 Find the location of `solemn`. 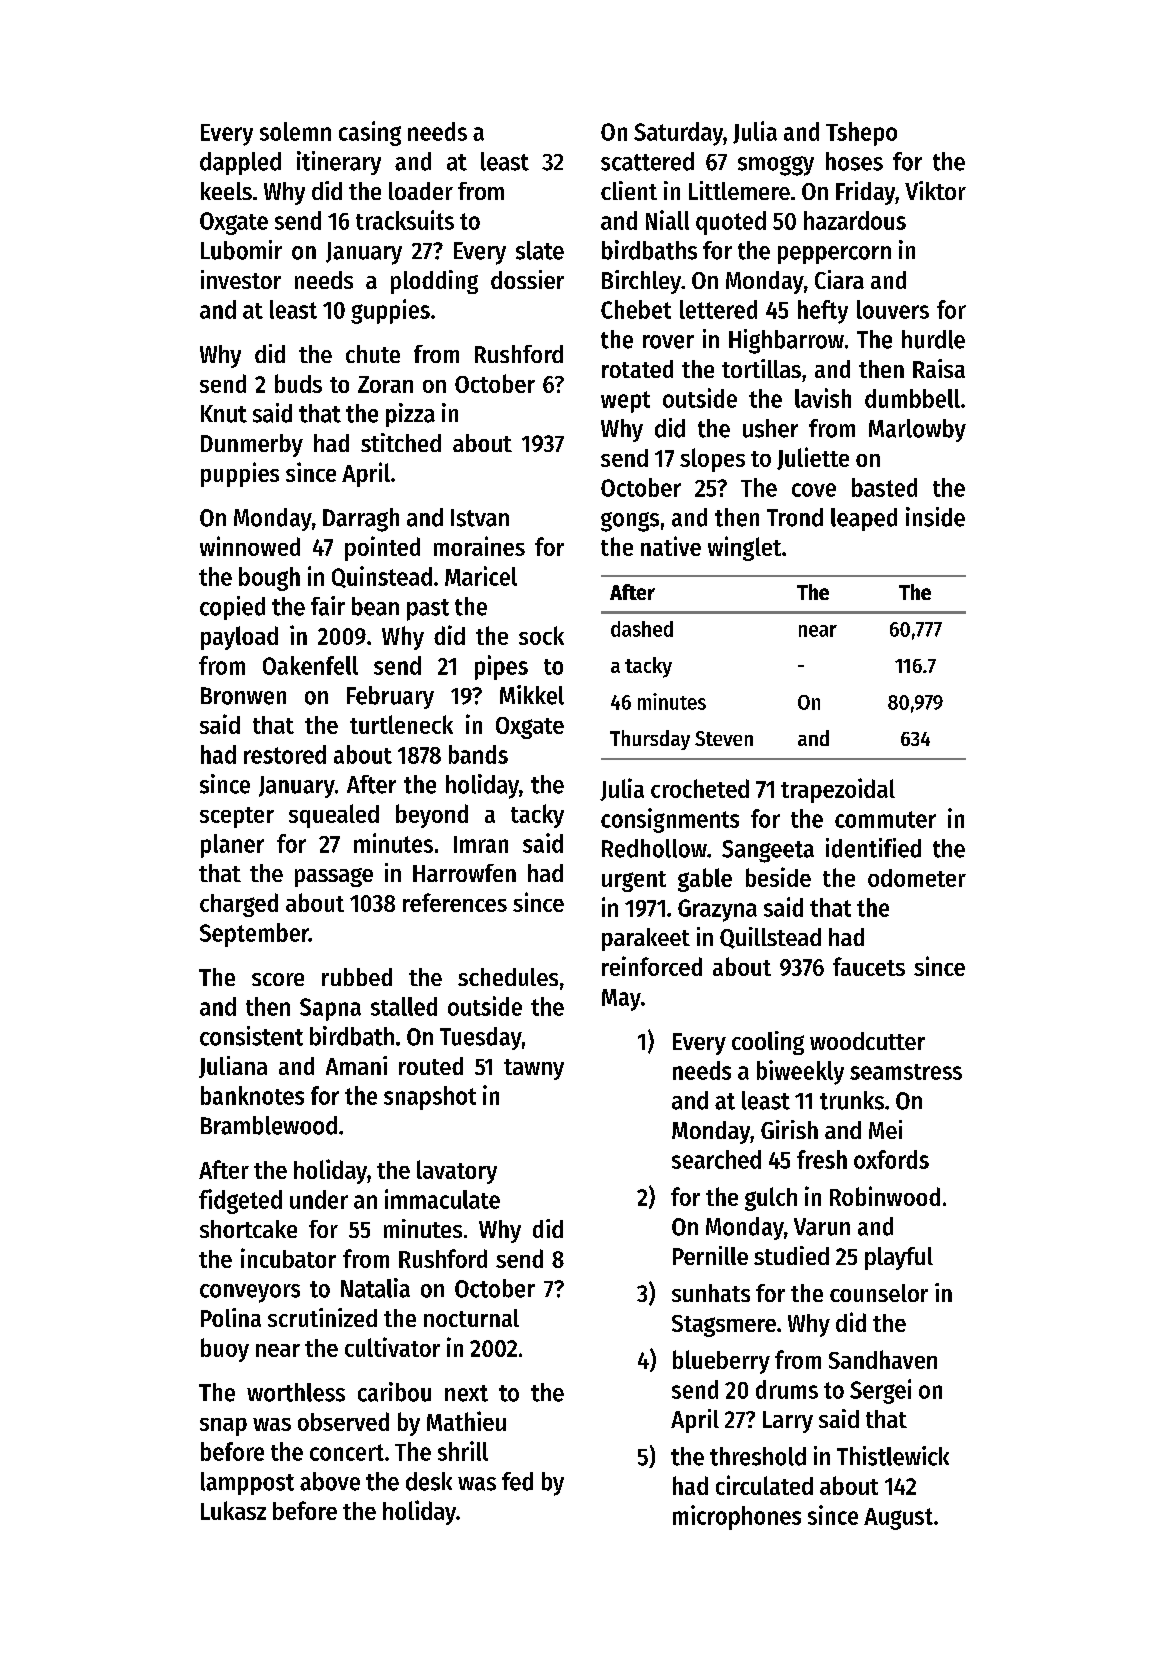

solemn is located at coordinates (295, 131).
